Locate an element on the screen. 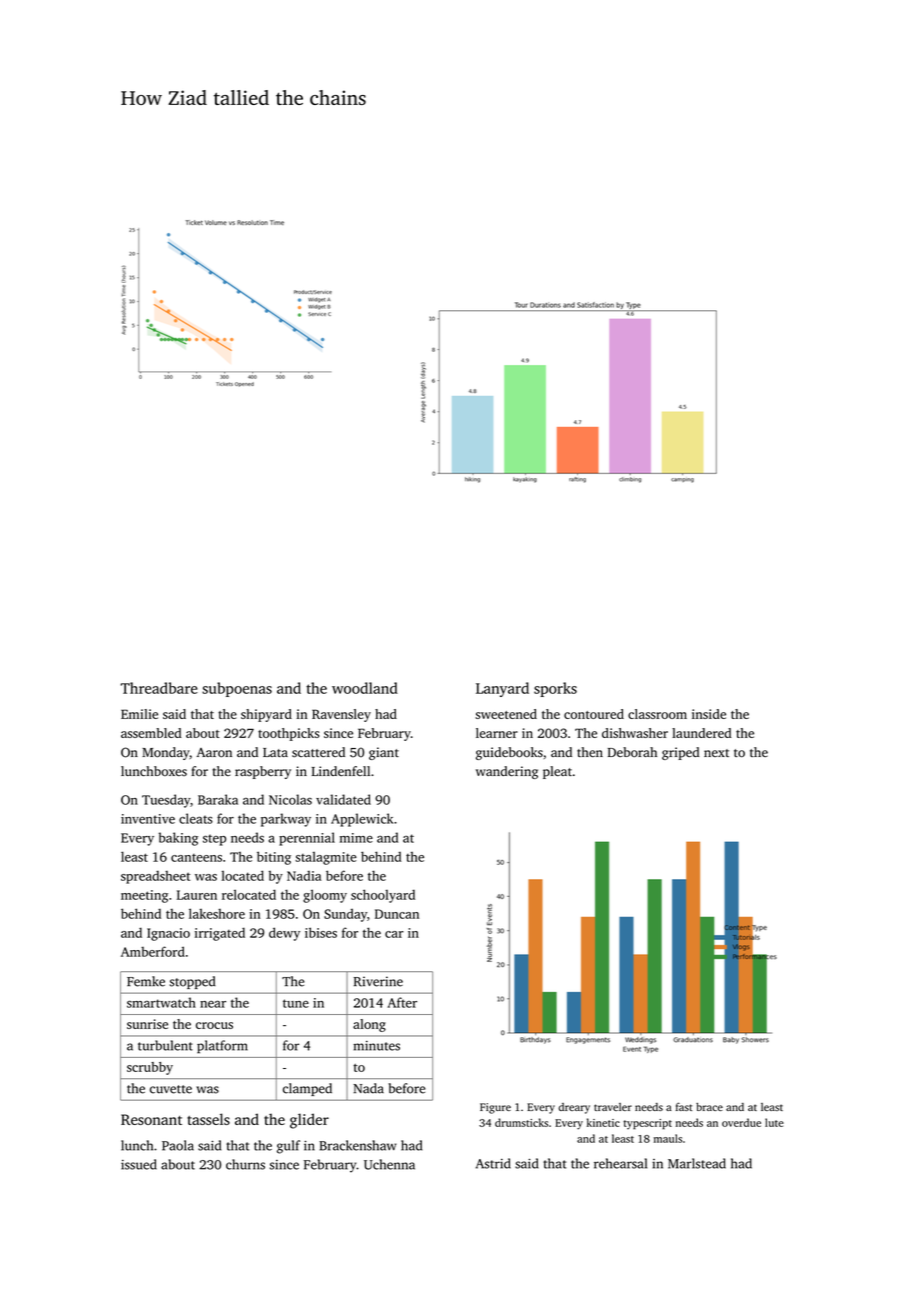  glider is located at coordinates (309, 1121).
